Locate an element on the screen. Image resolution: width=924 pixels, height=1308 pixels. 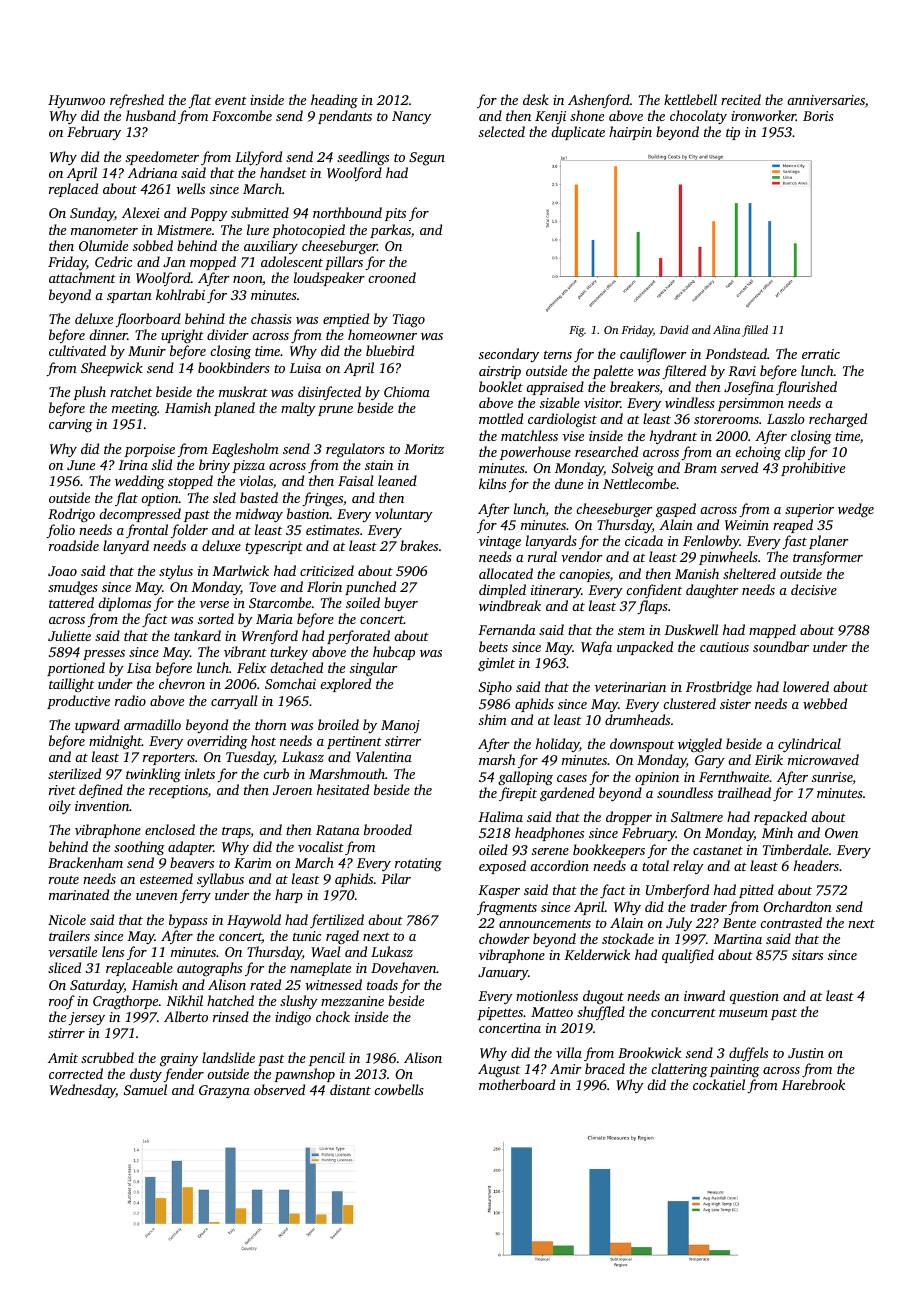
Orchardton is located at coordinates (797, 906).
